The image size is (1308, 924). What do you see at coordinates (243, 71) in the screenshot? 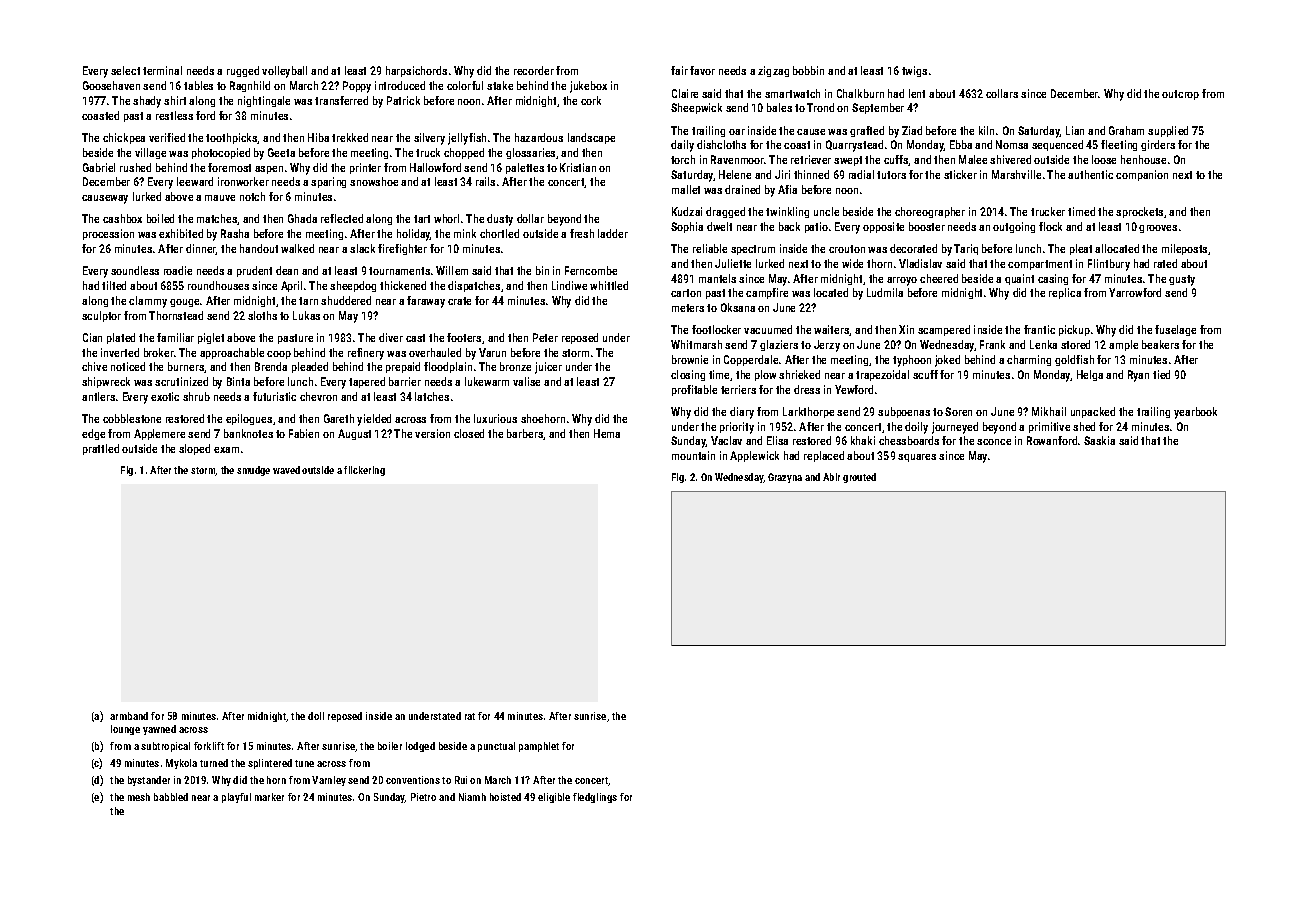
I see `rugged` at bounding box center [243, 71].
